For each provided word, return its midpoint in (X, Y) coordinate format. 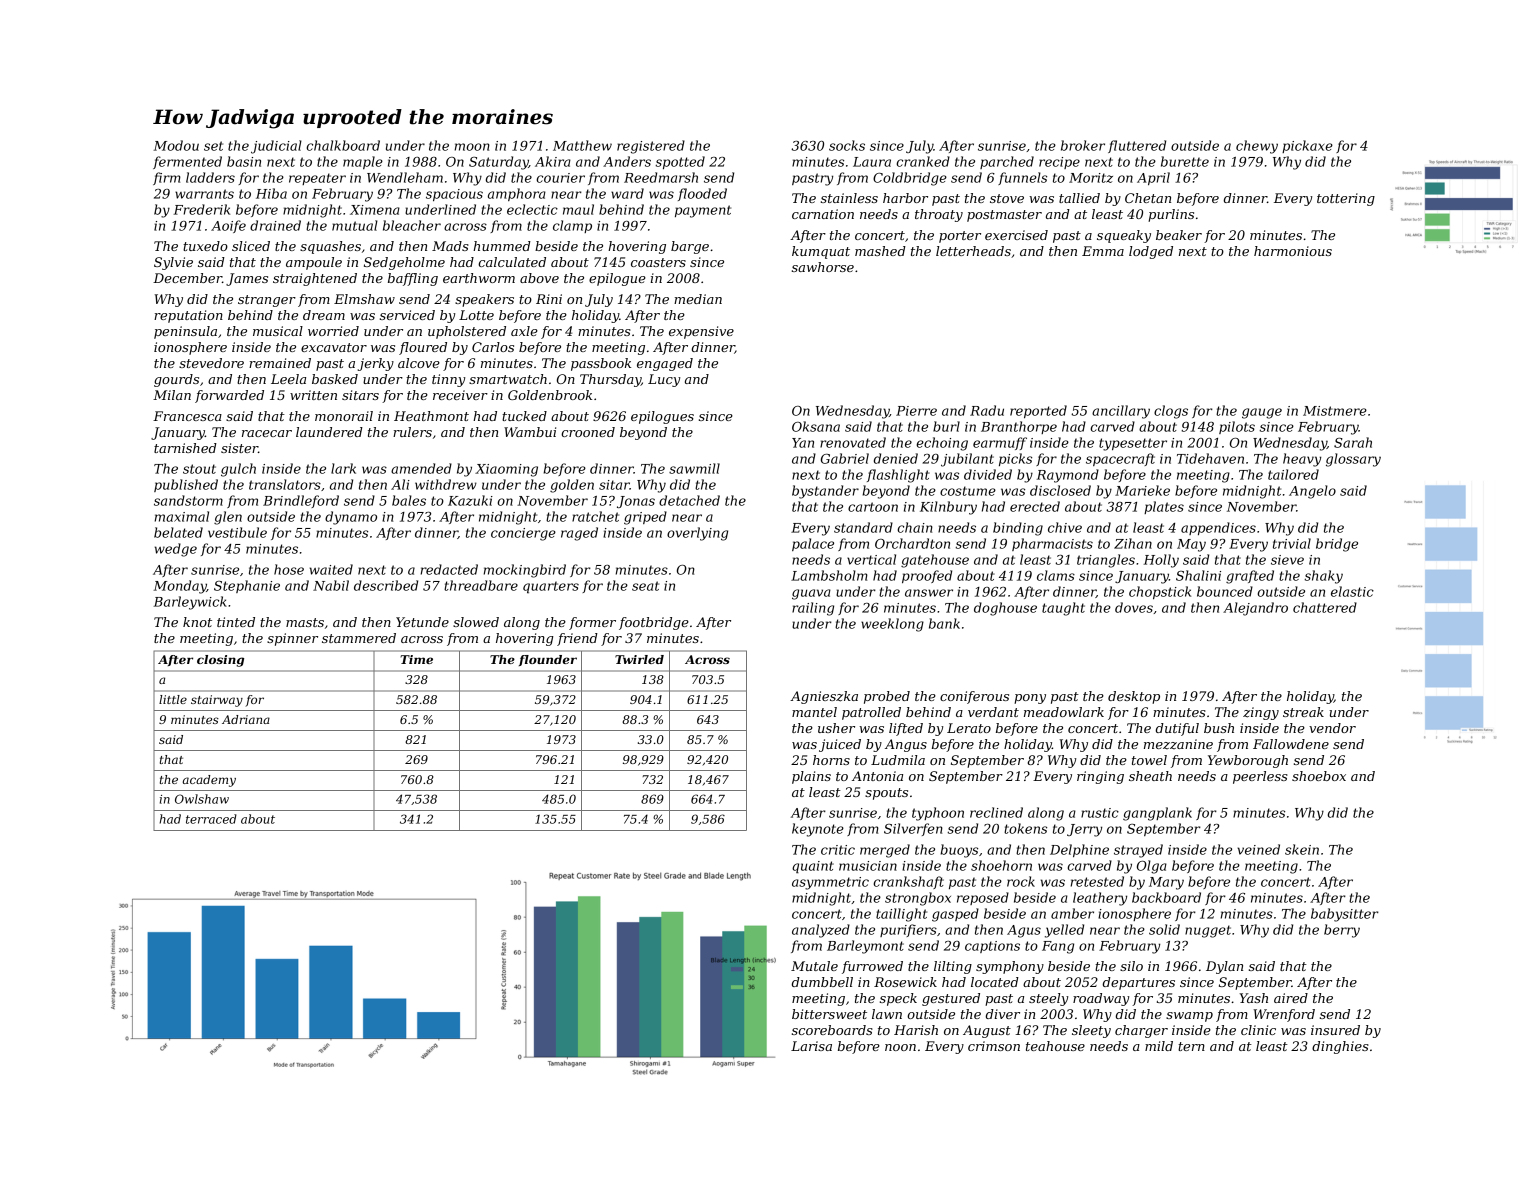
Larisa (811, 1046)
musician (868, 866)
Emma (1103, 251)
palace (813, 544)
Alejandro (1255, 609)
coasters (658, 262)
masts (305, 622)
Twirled (639, 659)
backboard (1166, 897)
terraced (211, 819)
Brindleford (301, 501)
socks (847, 145)
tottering (1346, 199)
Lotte (476, 315)
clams (1056, 575)
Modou (176, 145)
